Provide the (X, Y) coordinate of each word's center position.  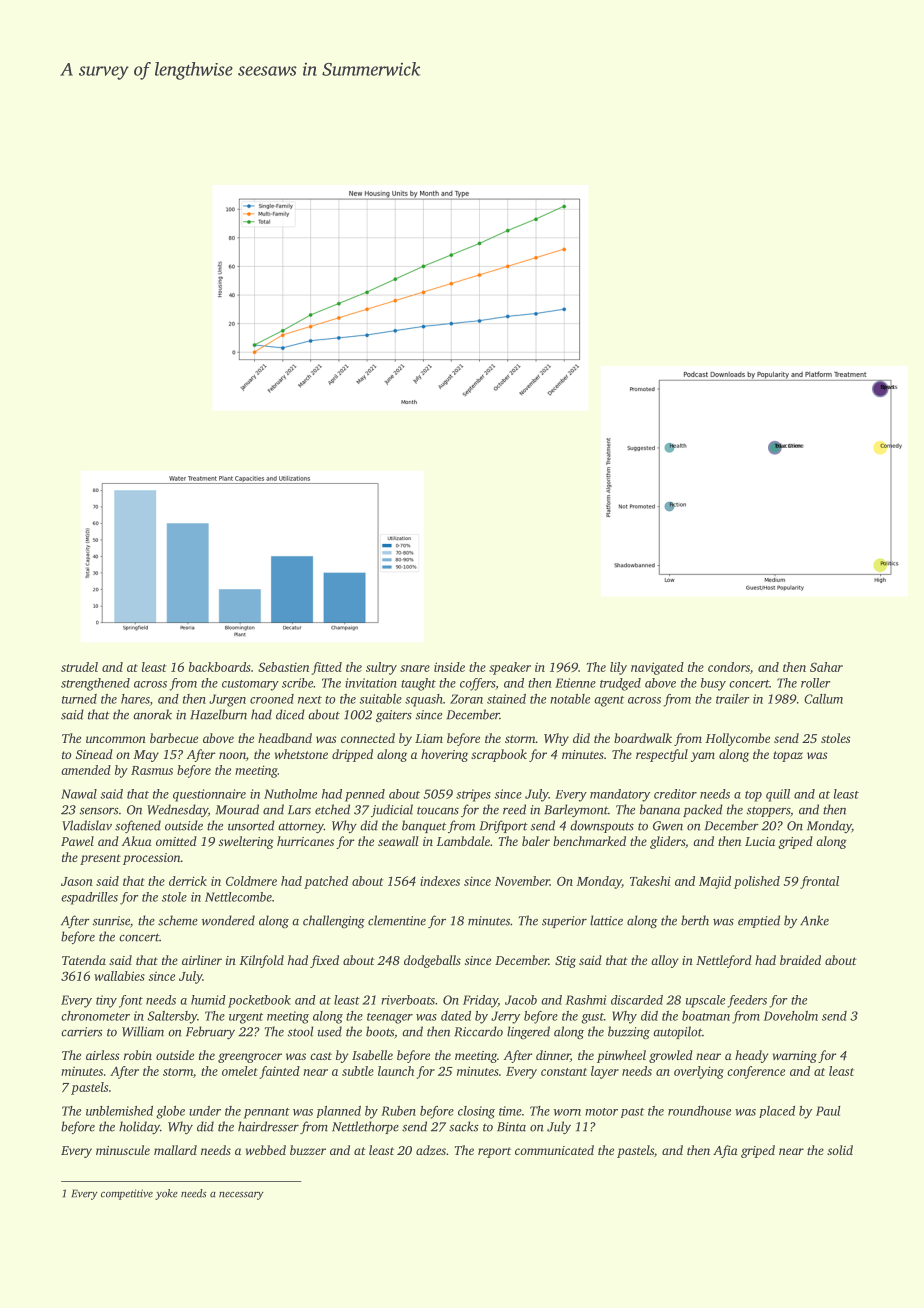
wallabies (119, 976)
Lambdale (463, 841)
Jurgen (227, 700)
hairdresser (268, 1126)
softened (138, 826)
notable (570, 699)
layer (605, 1072)
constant (564, 1072)
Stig (565, 962)
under (205, 1111)
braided (800, 960)
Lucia (760, 841)
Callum (823, 699)
